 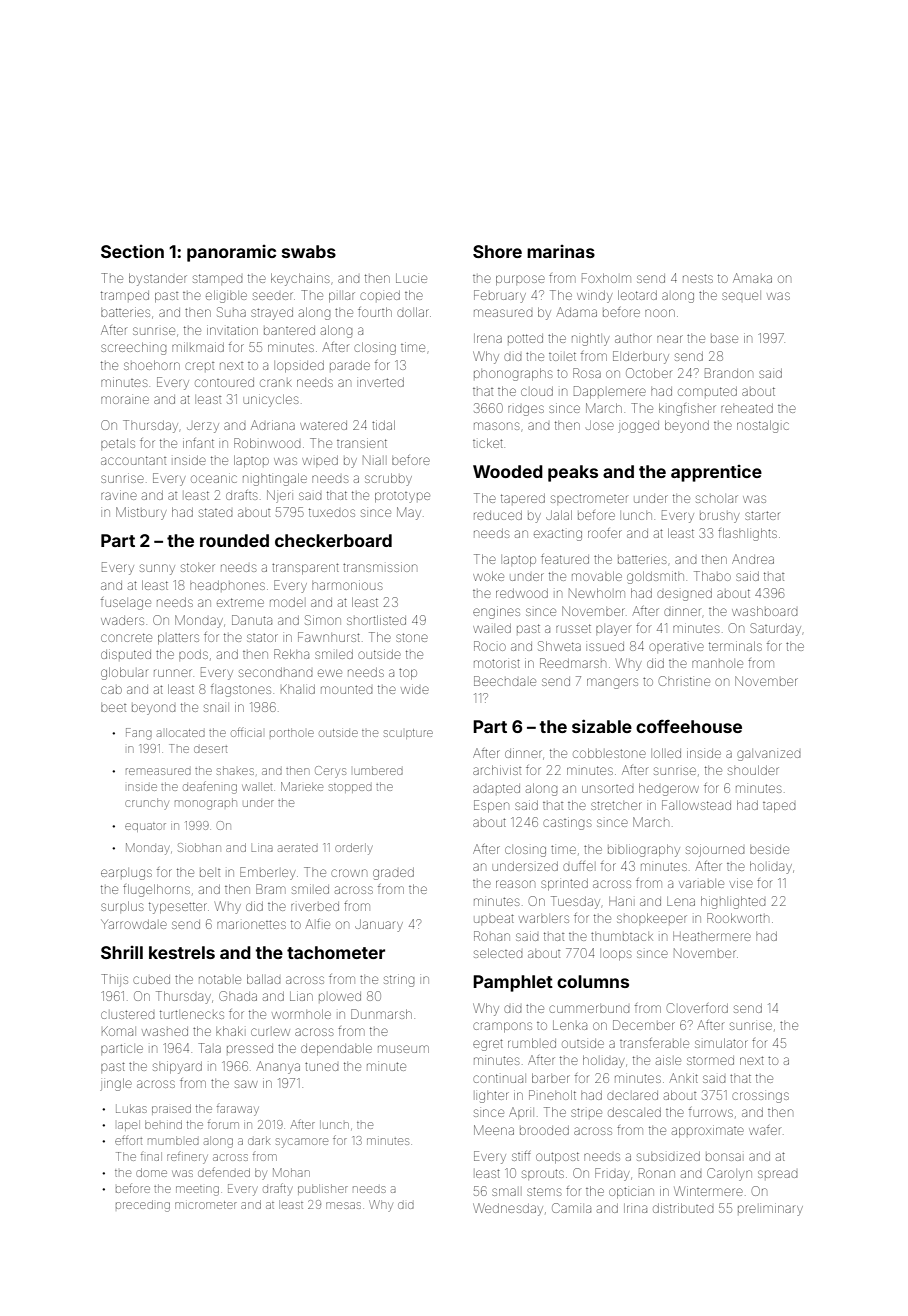 What do you see at coordinates (132, 251) in the image?
I see `Section` at bounding box center [132, 251].
